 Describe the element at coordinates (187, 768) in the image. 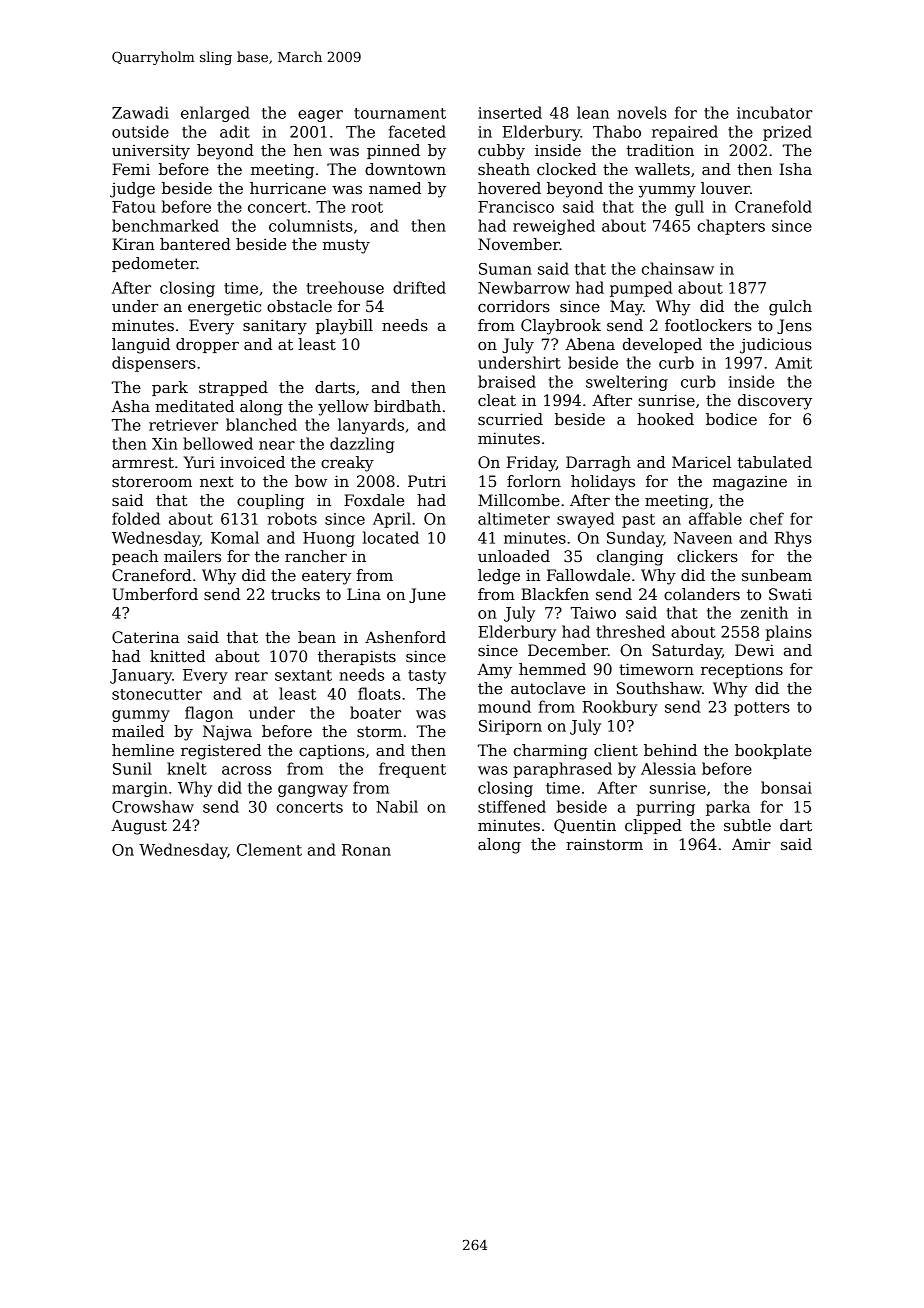

I see `knelt` at that location.
